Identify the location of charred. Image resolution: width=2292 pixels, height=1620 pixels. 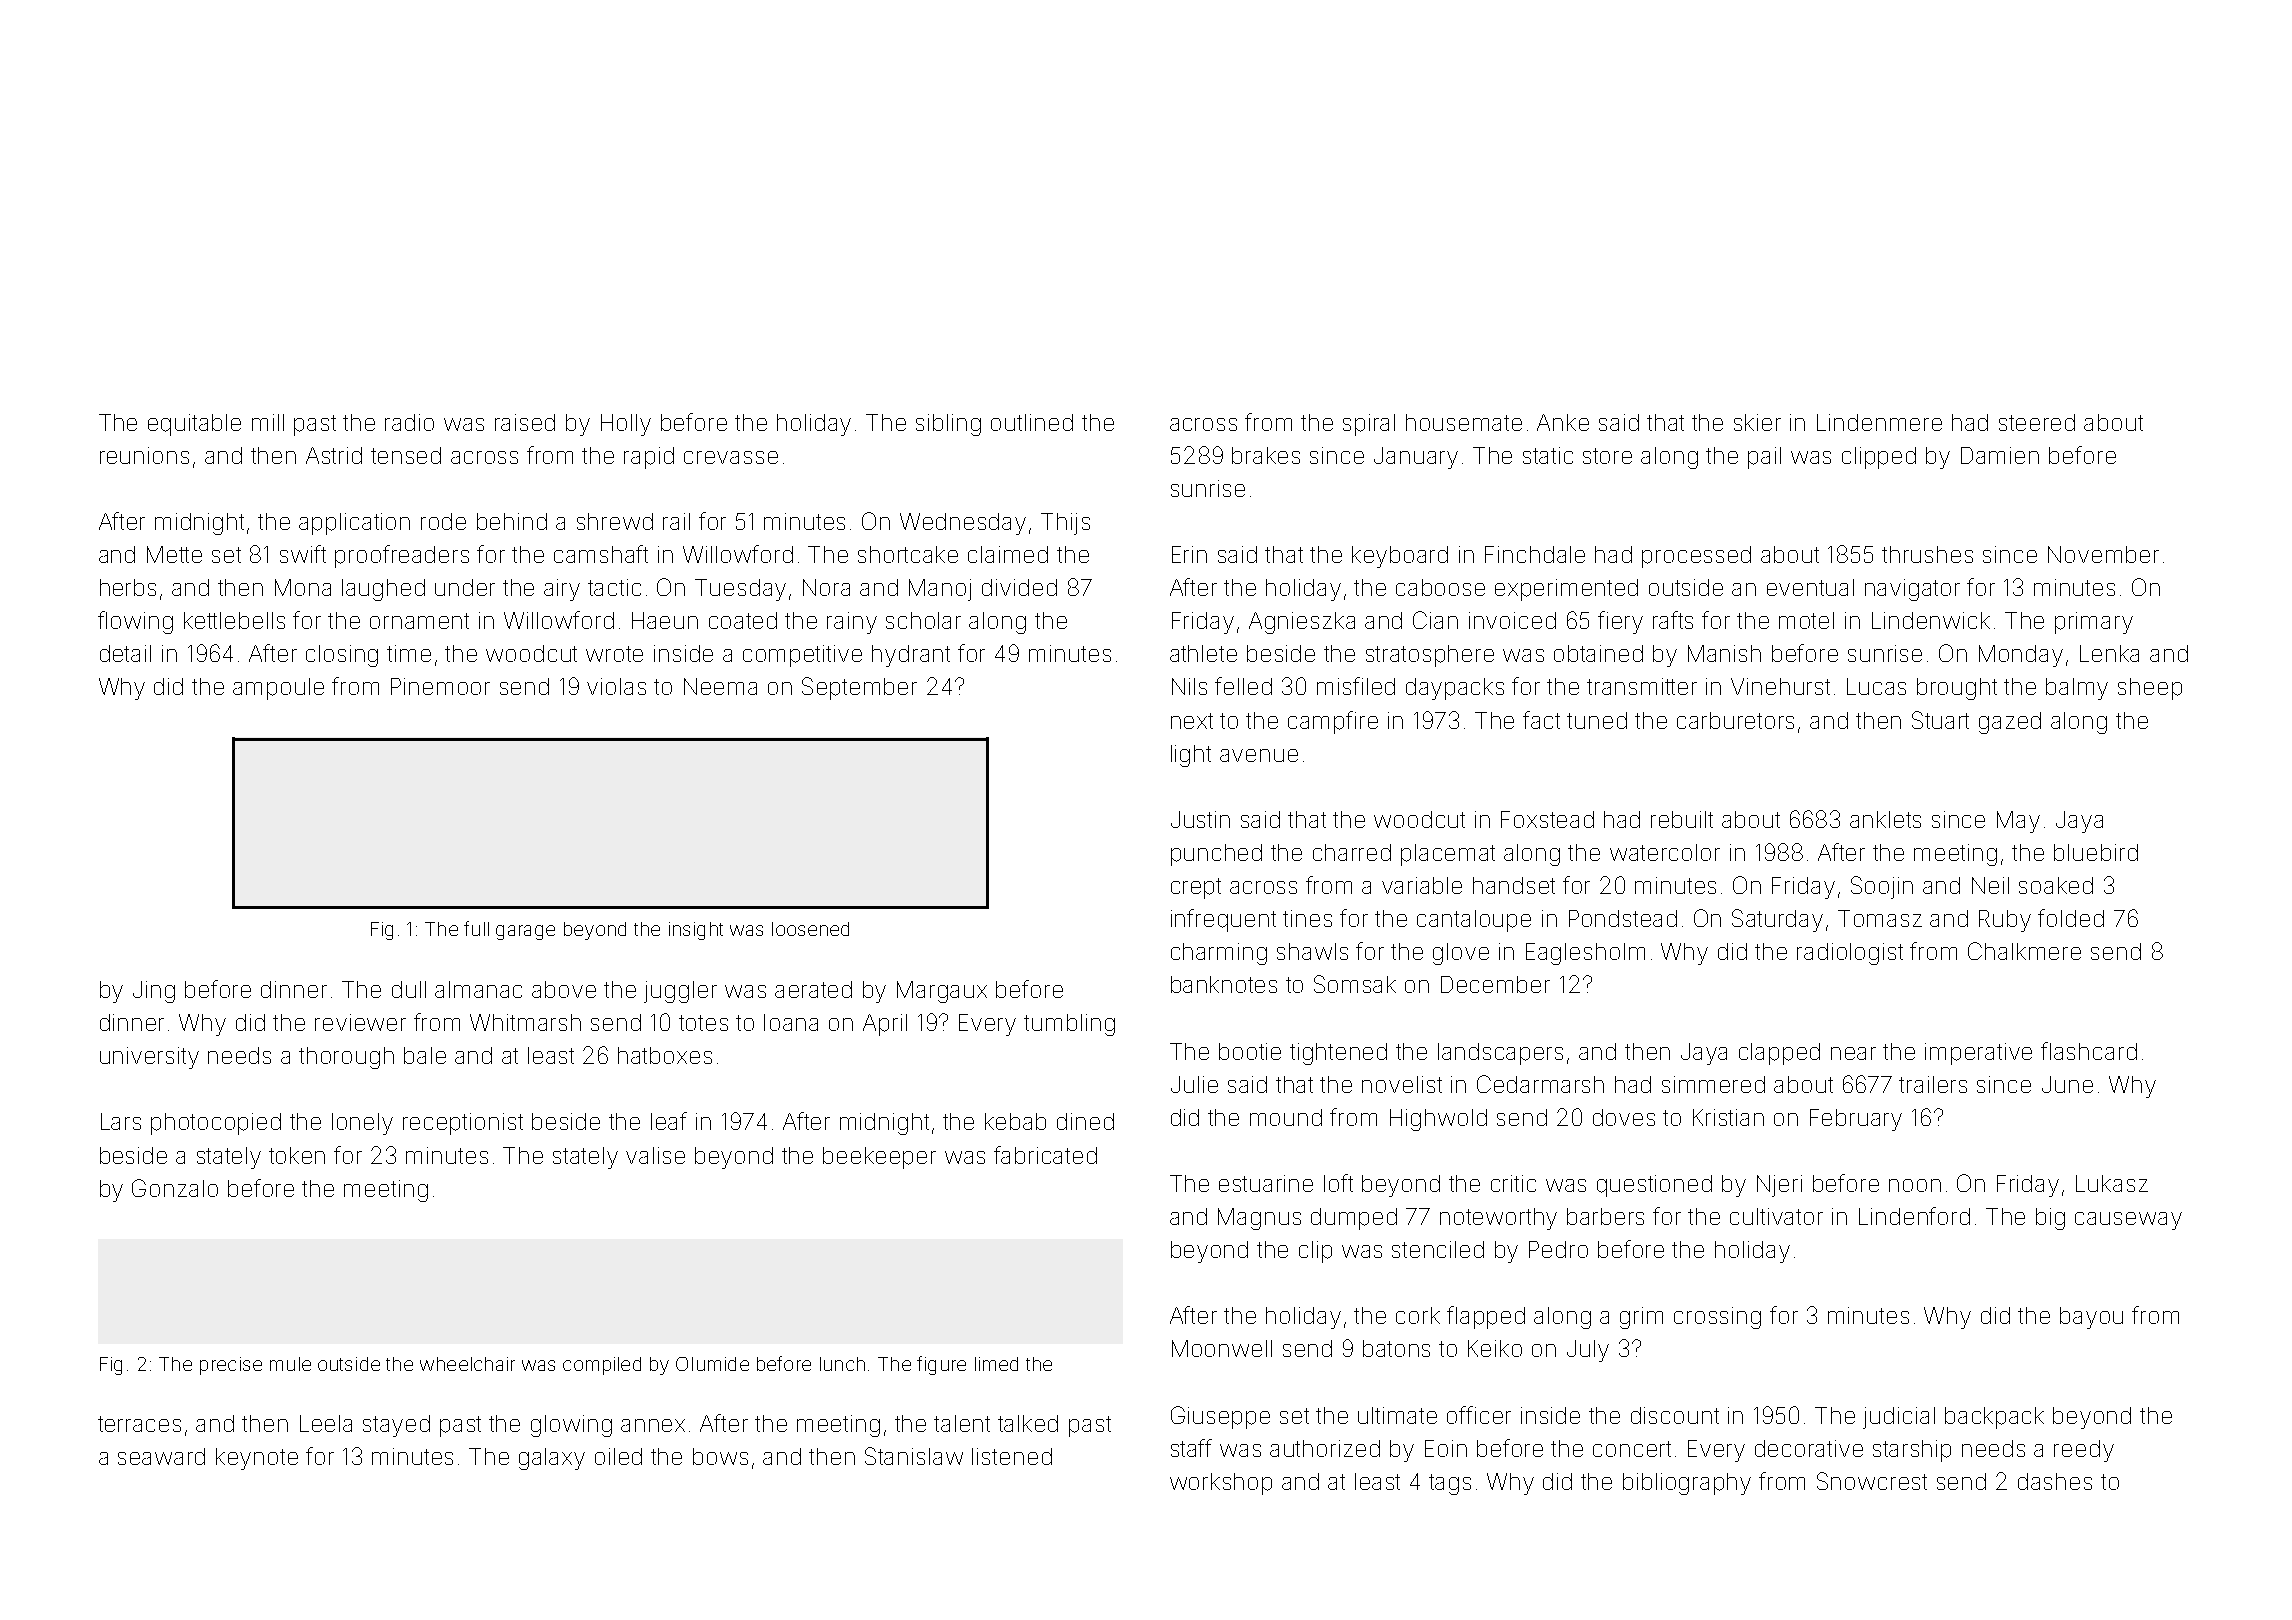
(1352, 852).
